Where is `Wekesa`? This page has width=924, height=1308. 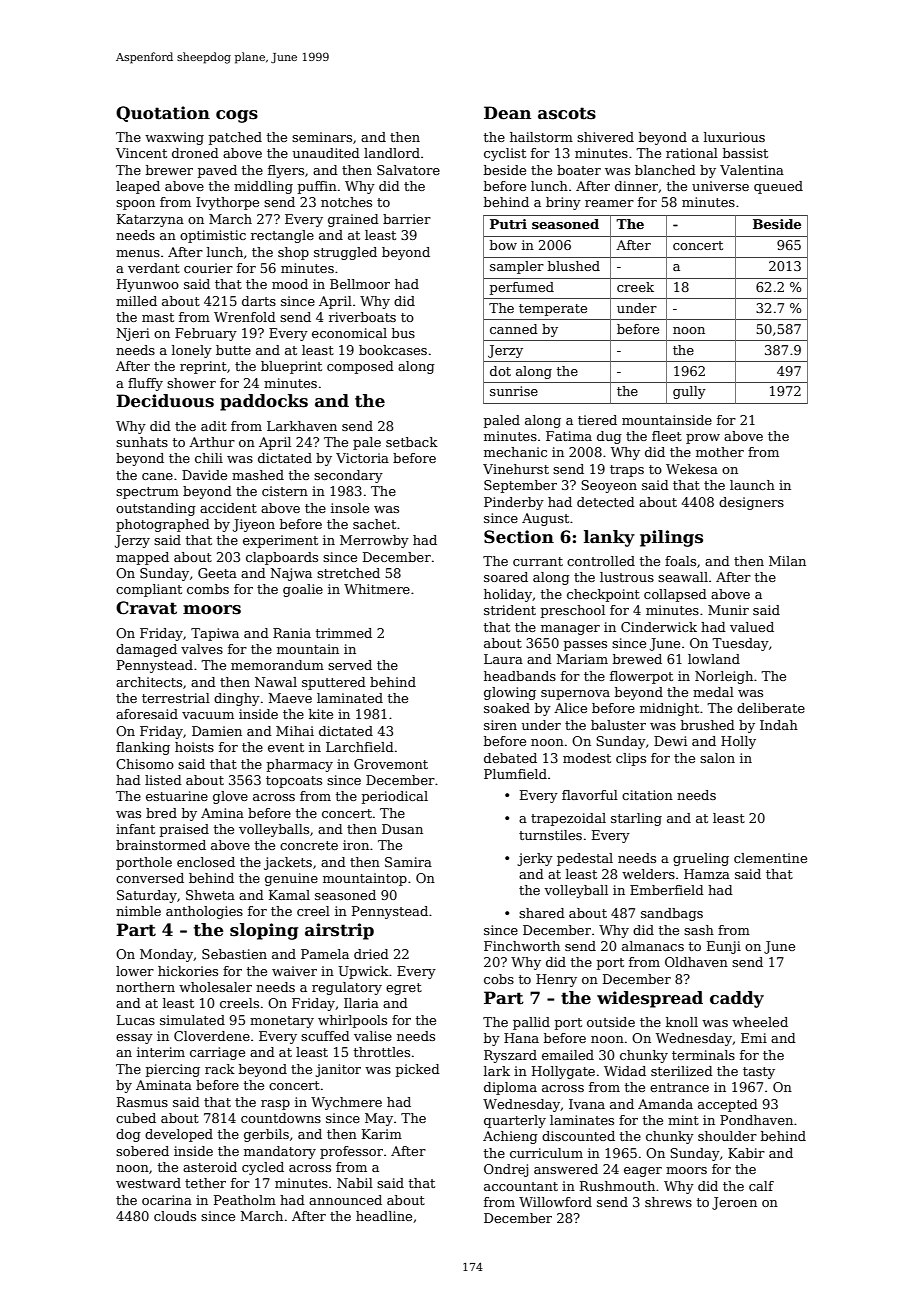 Wekesa is located at coordinates (692, 469).
